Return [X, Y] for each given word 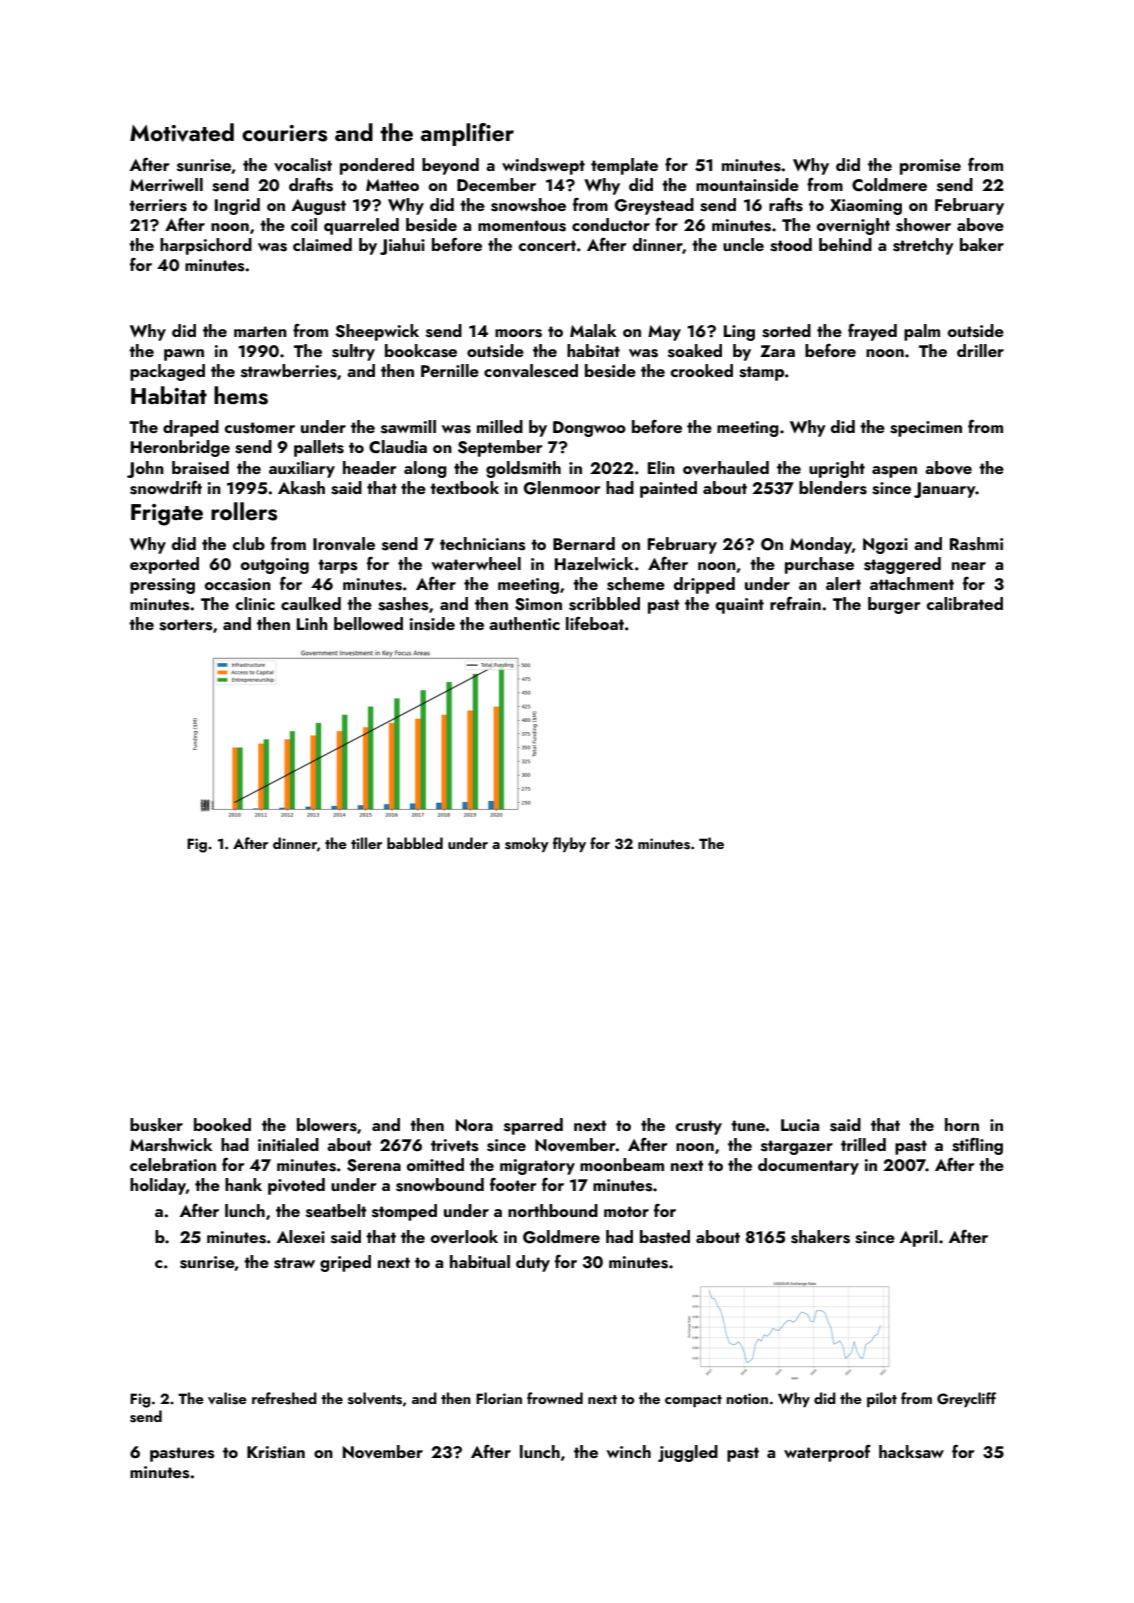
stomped [404, 1212]
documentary [808, 1166]
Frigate [167, 515]
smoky [527, 844]
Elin [661, 467]
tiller [366, 843]
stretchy [923, 246]
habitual [480, 1261]
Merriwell [166, 184]
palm [922, 332]
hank [243, 1184]
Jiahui [402, 246]
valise [227, 1398]
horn [962, 1124]
